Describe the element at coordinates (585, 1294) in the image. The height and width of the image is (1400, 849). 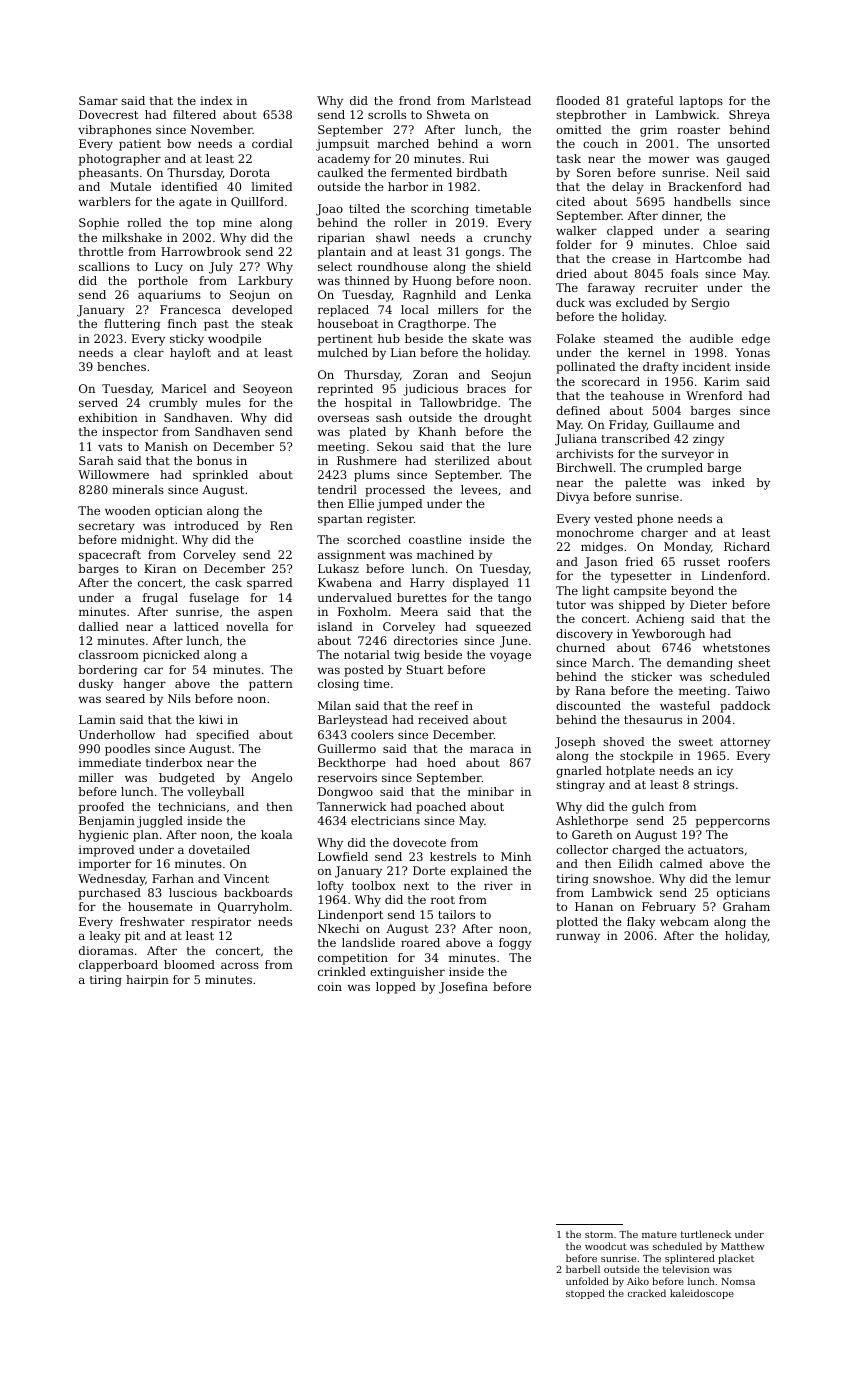
I see `stopped` at that location.
